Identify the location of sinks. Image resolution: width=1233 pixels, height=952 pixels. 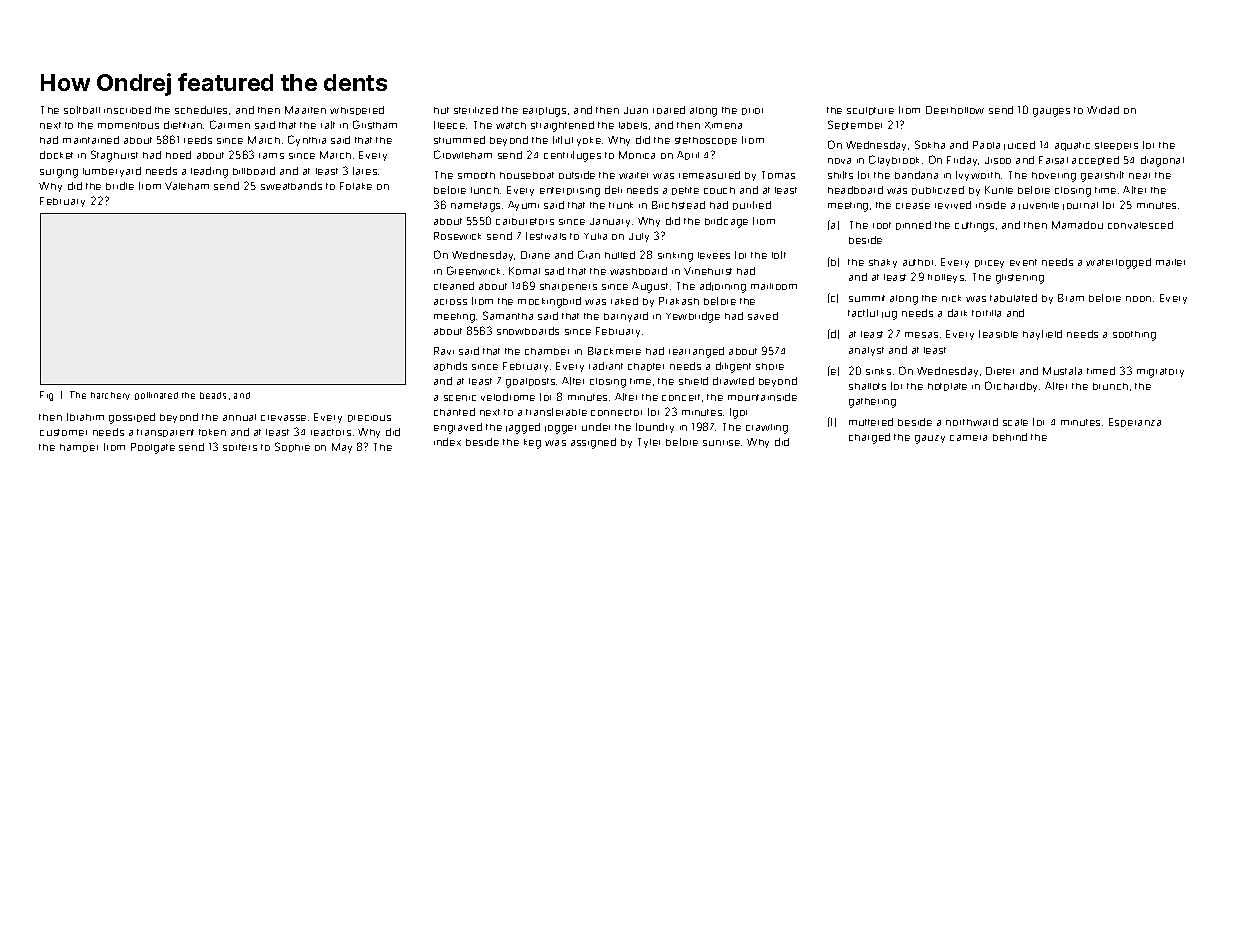
(878, 371).
